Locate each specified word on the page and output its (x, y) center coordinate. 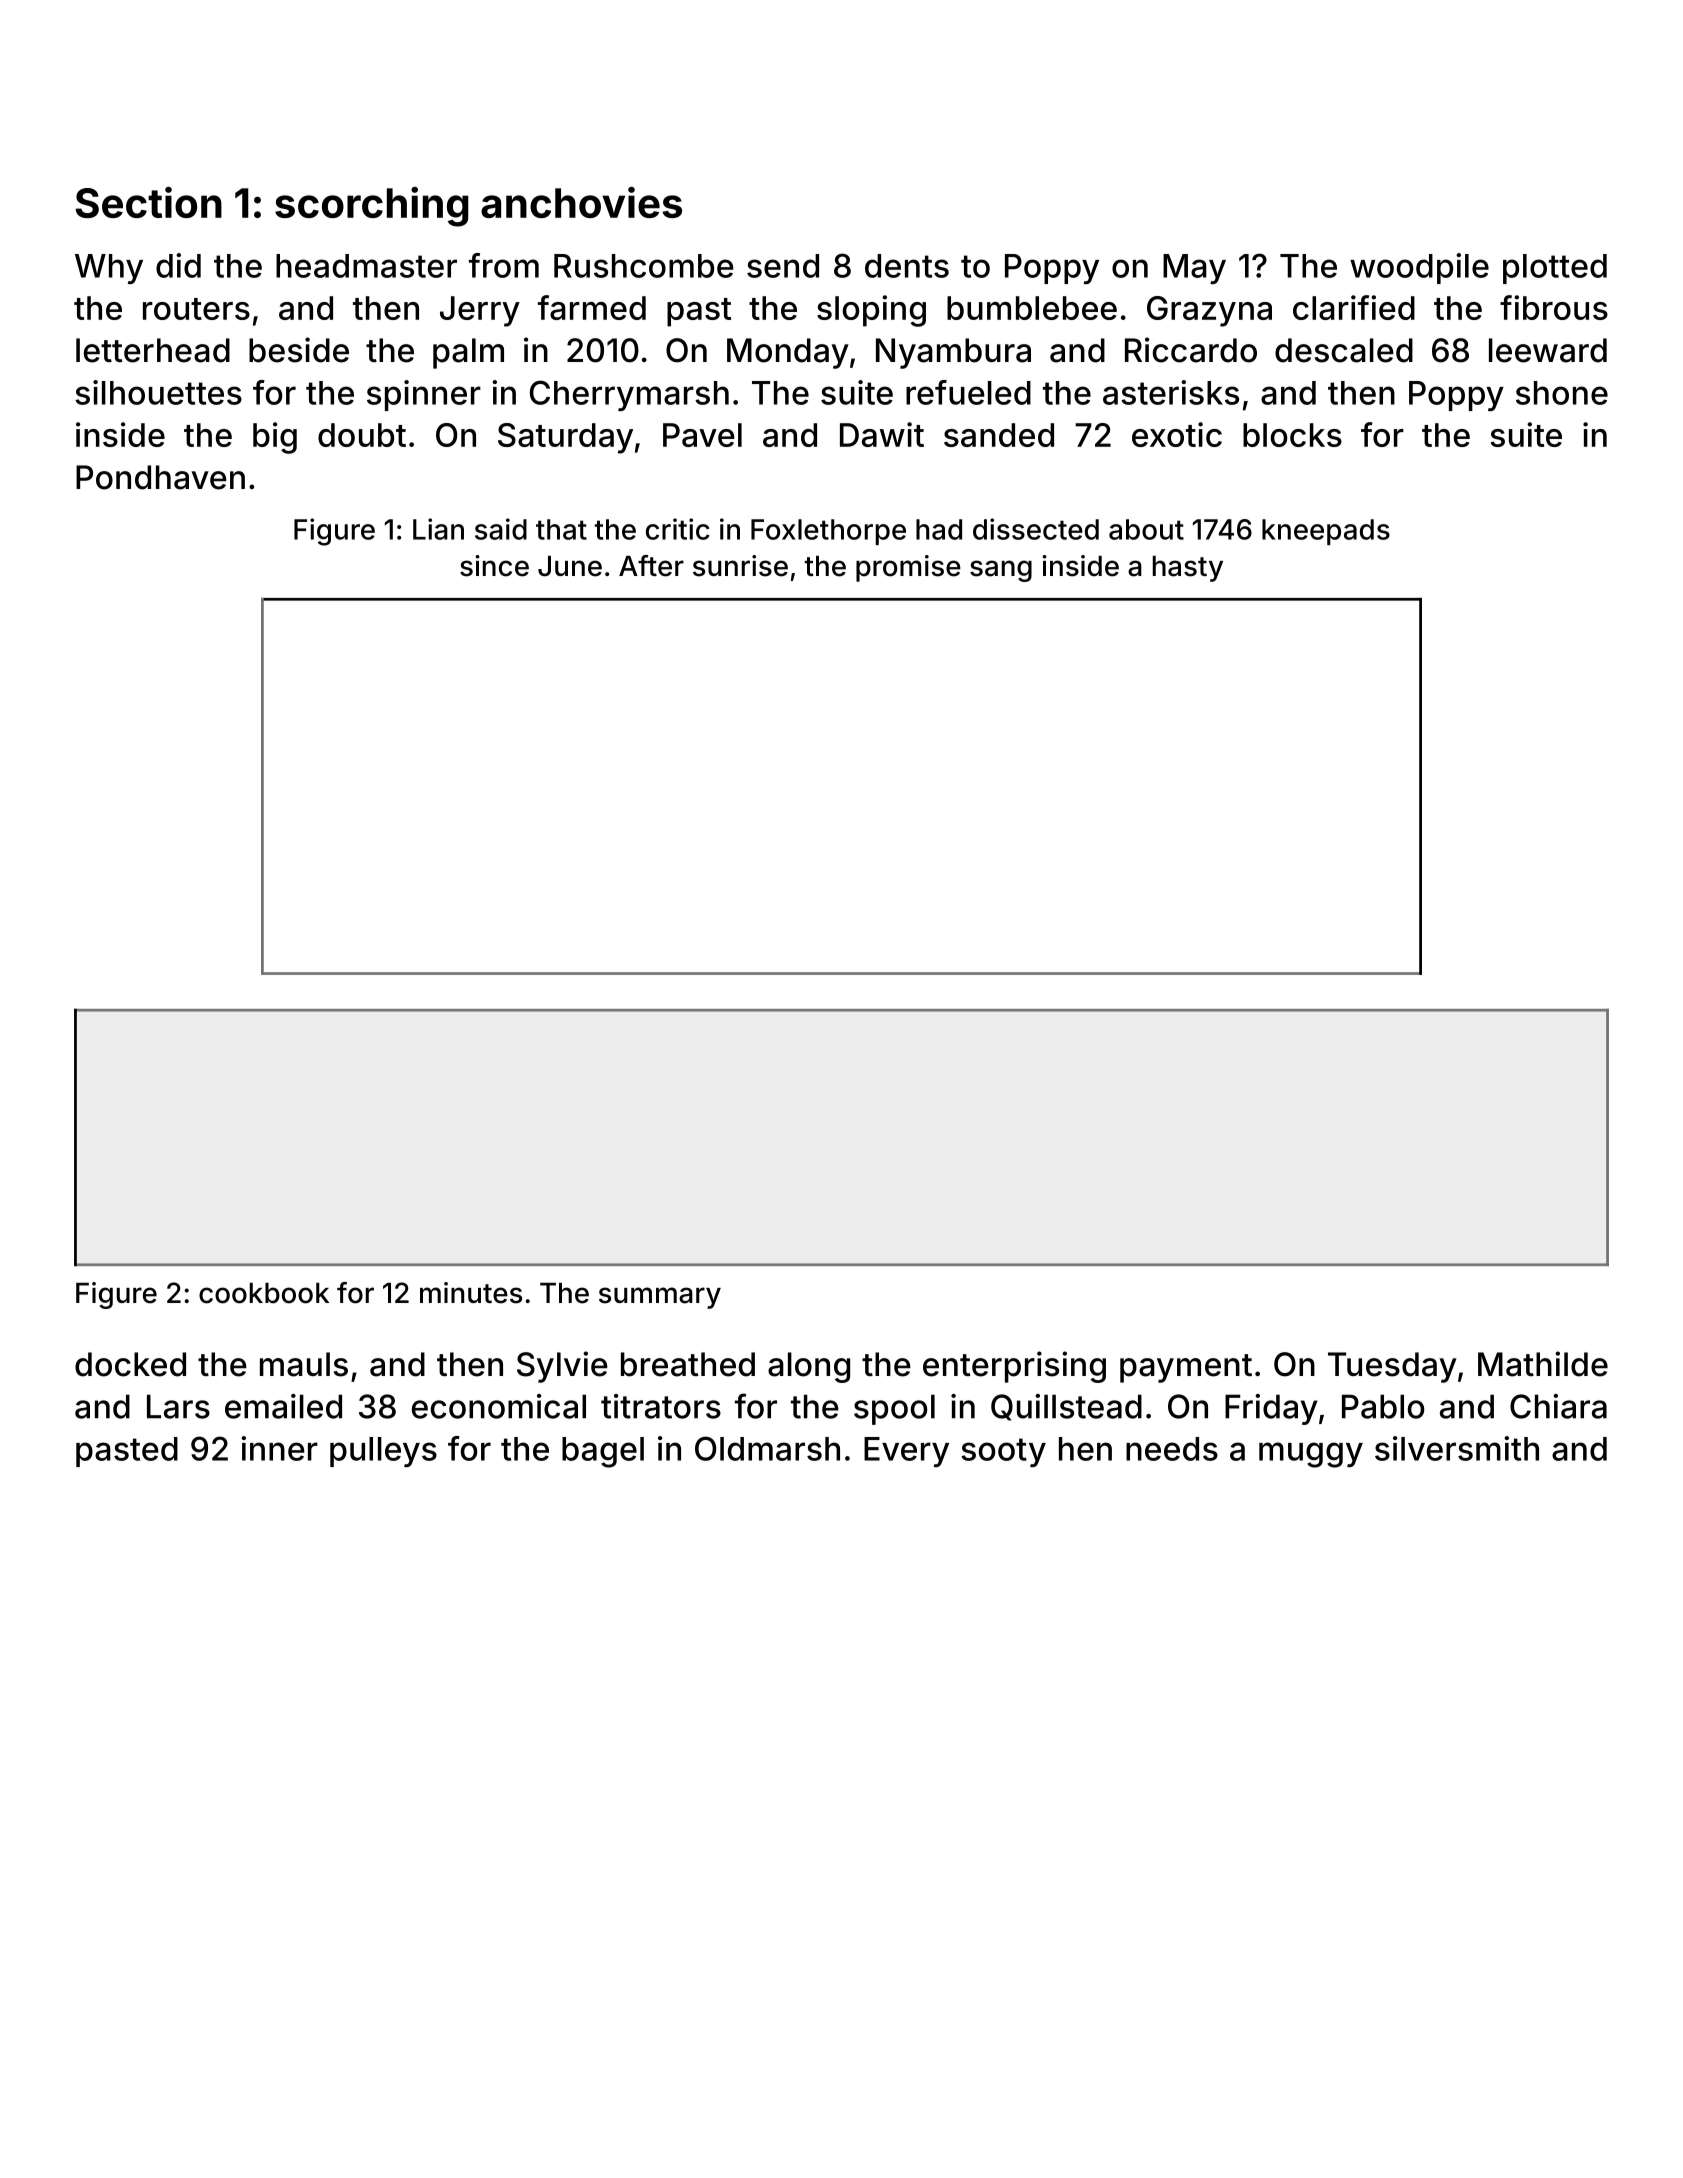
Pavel (702, 435)
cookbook (264, 1293)
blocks (1292, 435)
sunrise (740, 566)
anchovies (581, 202)
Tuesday (1392, 1367)
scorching (372, 207)
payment (1186, 1368)
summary (660, 1298)
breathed (688, 1364)
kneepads (1326, 532)
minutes (471, 1293)
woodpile (1419, 268)
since (494, 566)
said (501, 529)
